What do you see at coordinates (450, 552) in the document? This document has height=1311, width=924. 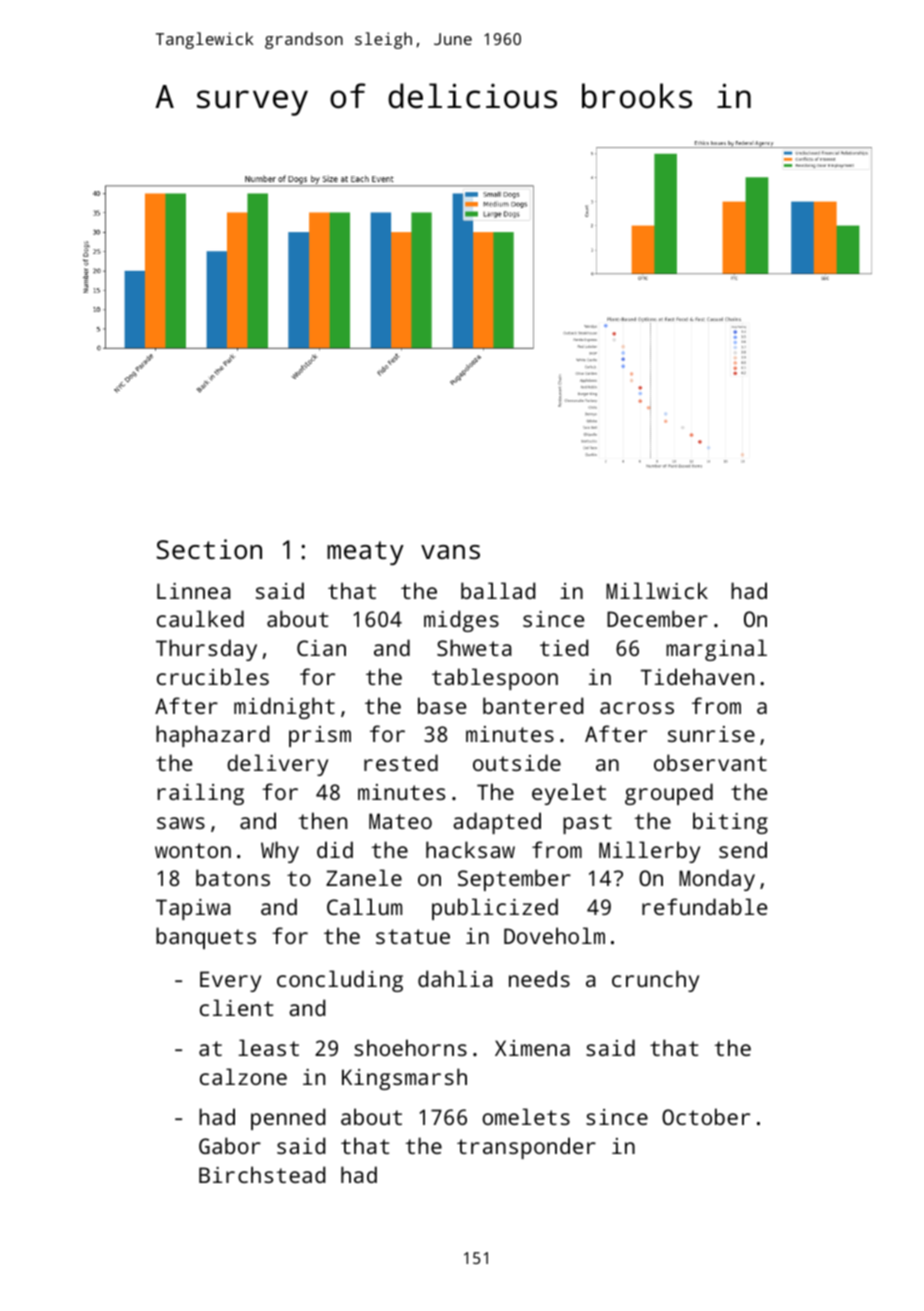 I see `vans` at bounding box center [450, 552].
